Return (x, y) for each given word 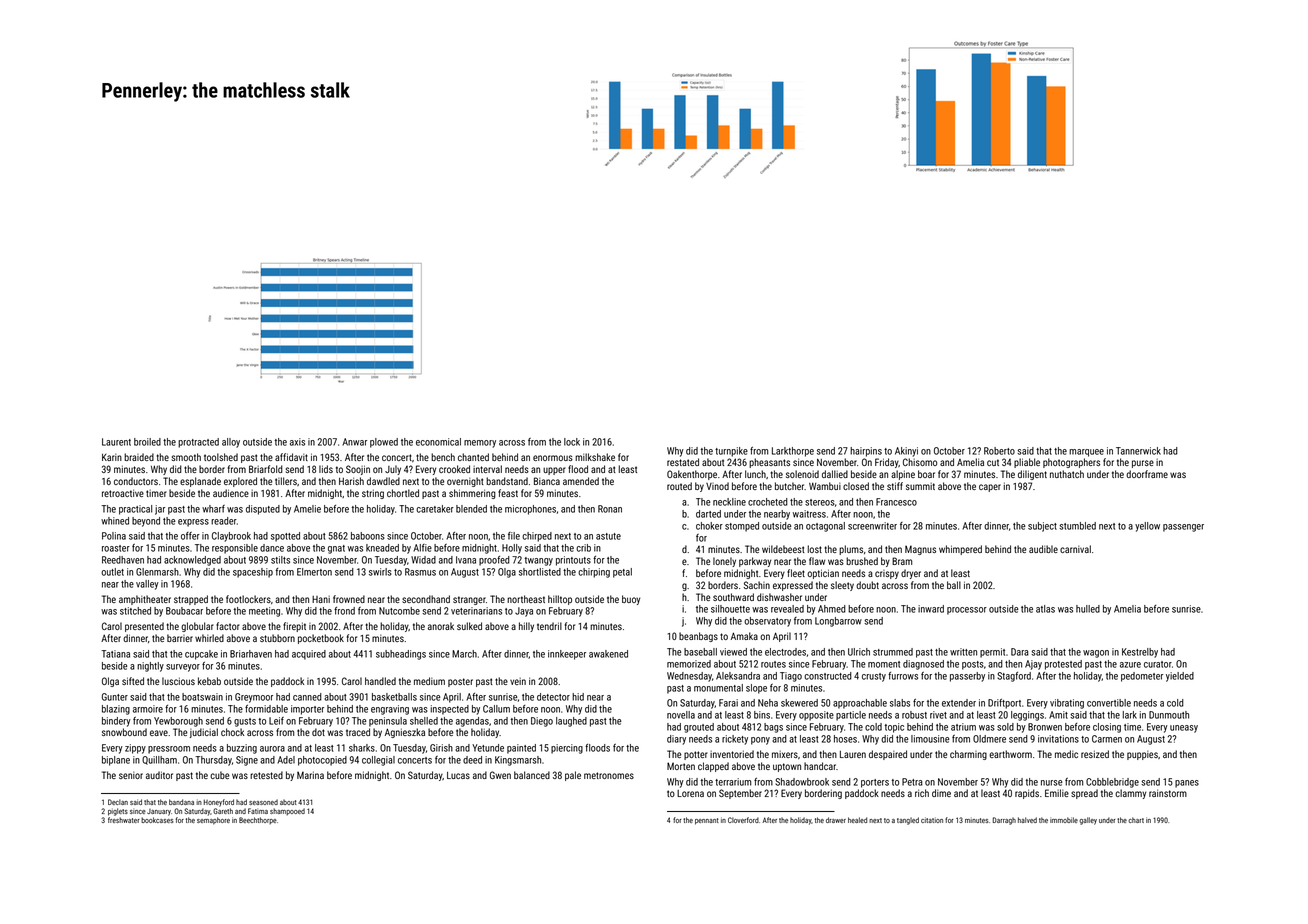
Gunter (115, 697)
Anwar (354, 442)
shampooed (287, 812)
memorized (689, 664)
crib (583, 548)
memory (480, 444)
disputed (263, 510)
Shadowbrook (802, 782)
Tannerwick (1138, 451)
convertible (1109, 703)
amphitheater (145, 600)
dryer (911, 574)
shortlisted (540, 572)
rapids (1027, 794)
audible (1043, 549)
